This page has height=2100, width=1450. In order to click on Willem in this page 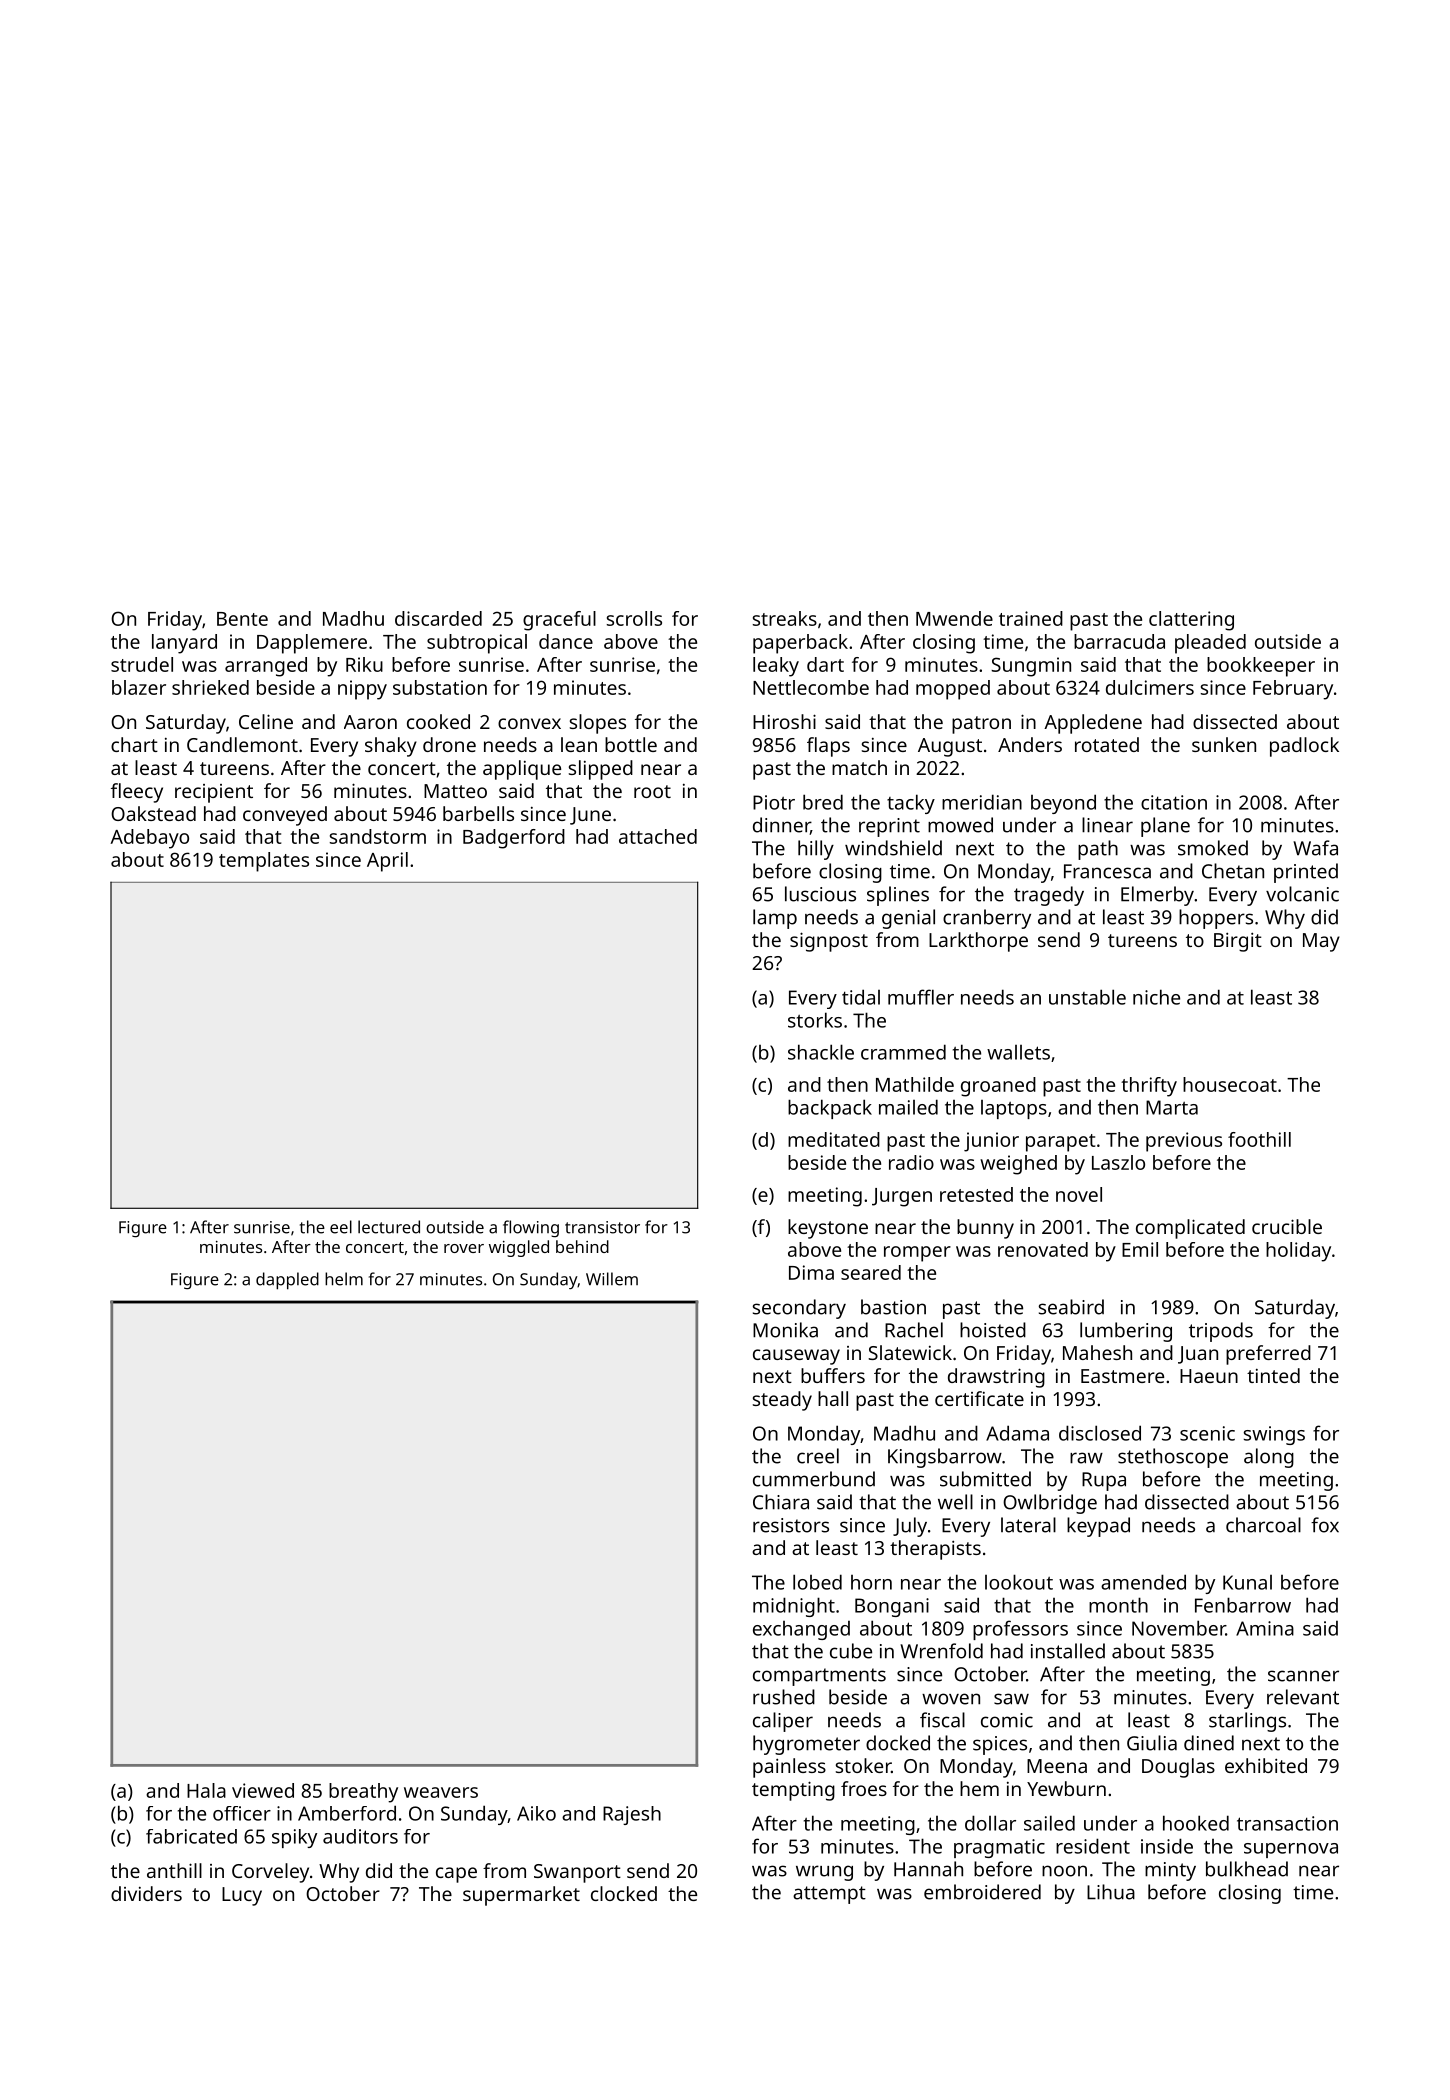, I will do `click(612, 1279)`.
